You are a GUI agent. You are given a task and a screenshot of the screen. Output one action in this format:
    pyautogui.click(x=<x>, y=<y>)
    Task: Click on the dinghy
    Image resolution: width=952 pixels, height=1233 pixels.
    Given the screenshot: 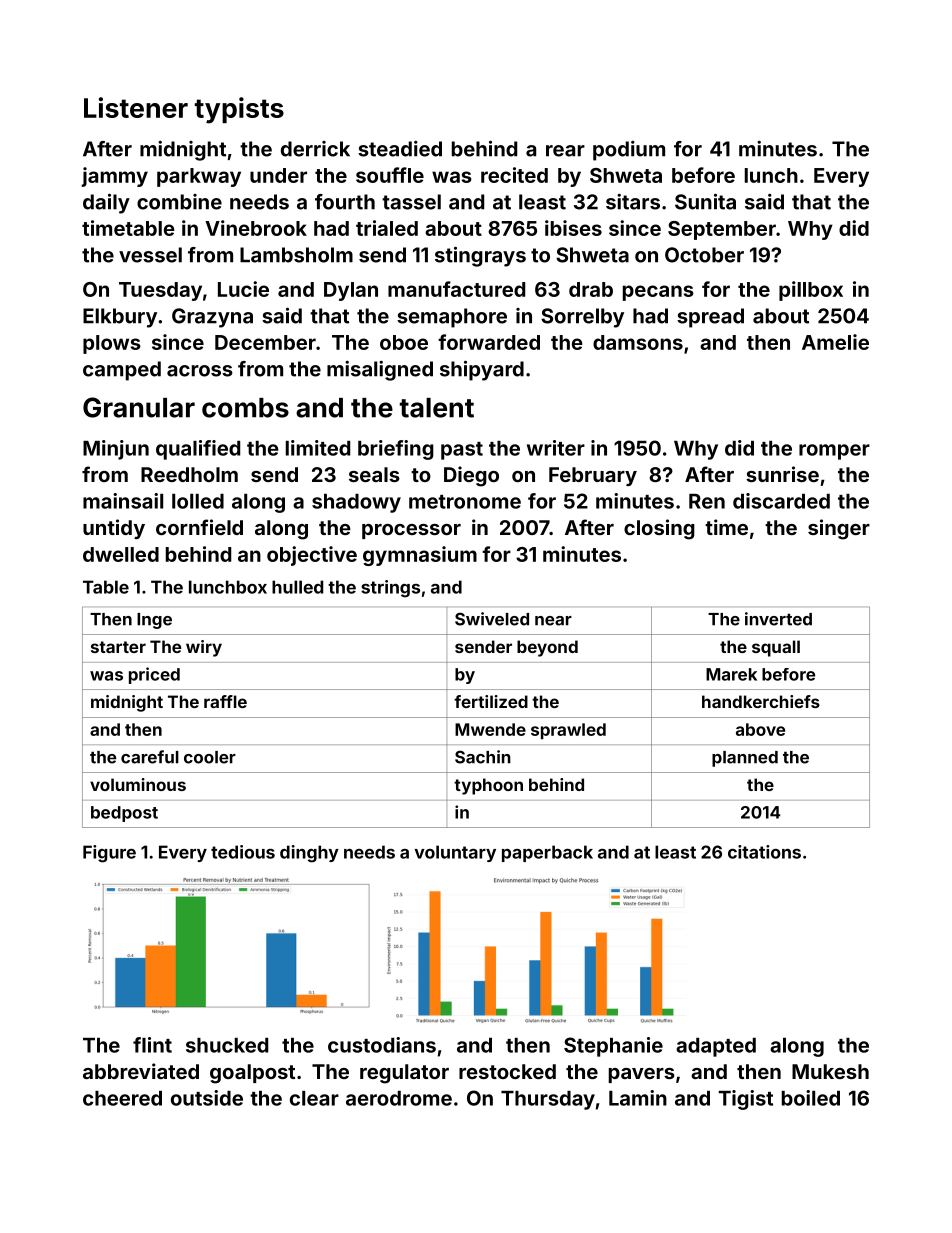 What is the action you would take?
    pyautogui.click(x=309, y=854)
